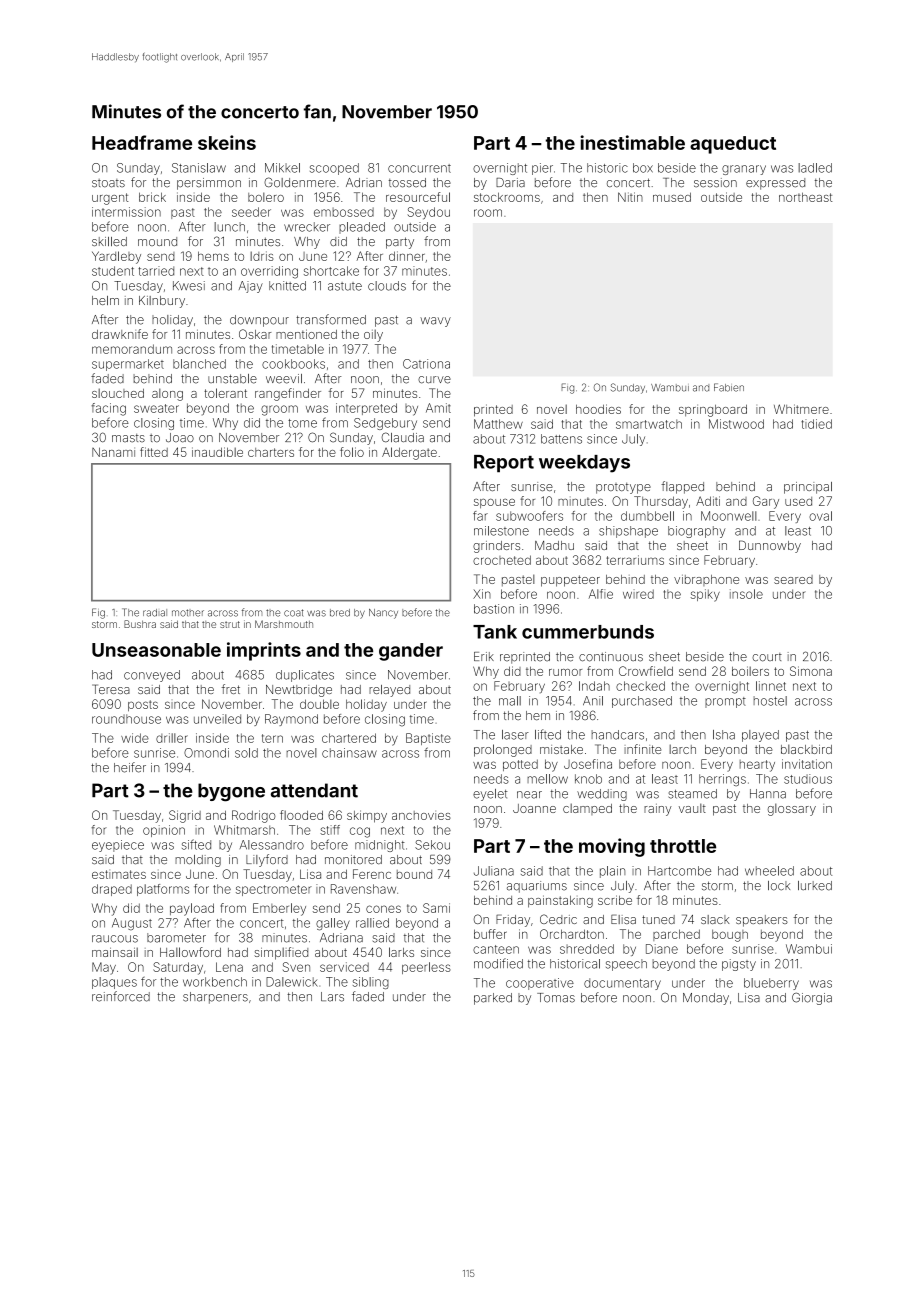  What do you see at coordinates (812, 999) in the page?
I see `Giorgia` at bounding box center [812, 999].
